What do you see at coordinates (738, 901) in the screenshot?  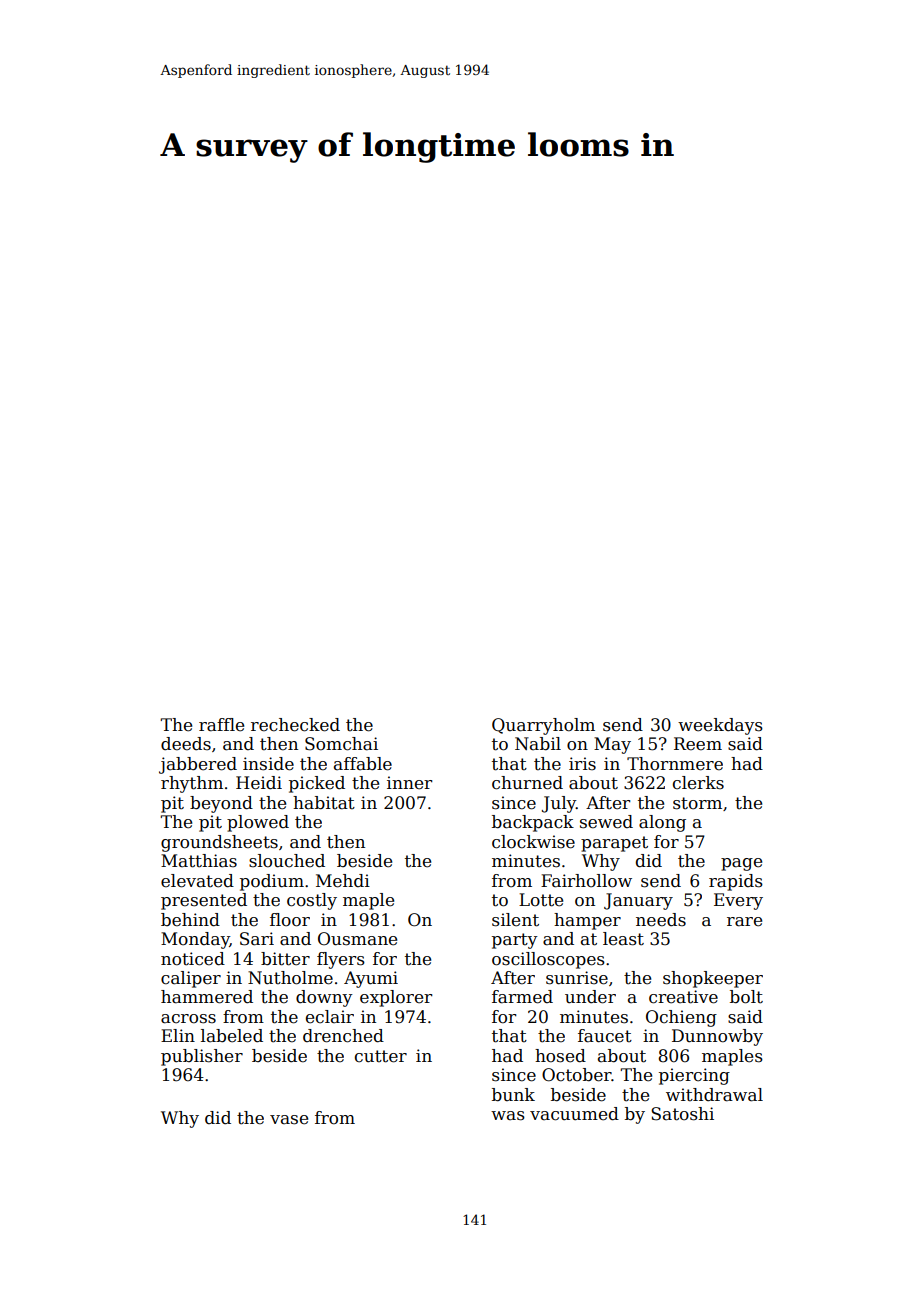 I see `Every` at bounding box center [738, 901].
